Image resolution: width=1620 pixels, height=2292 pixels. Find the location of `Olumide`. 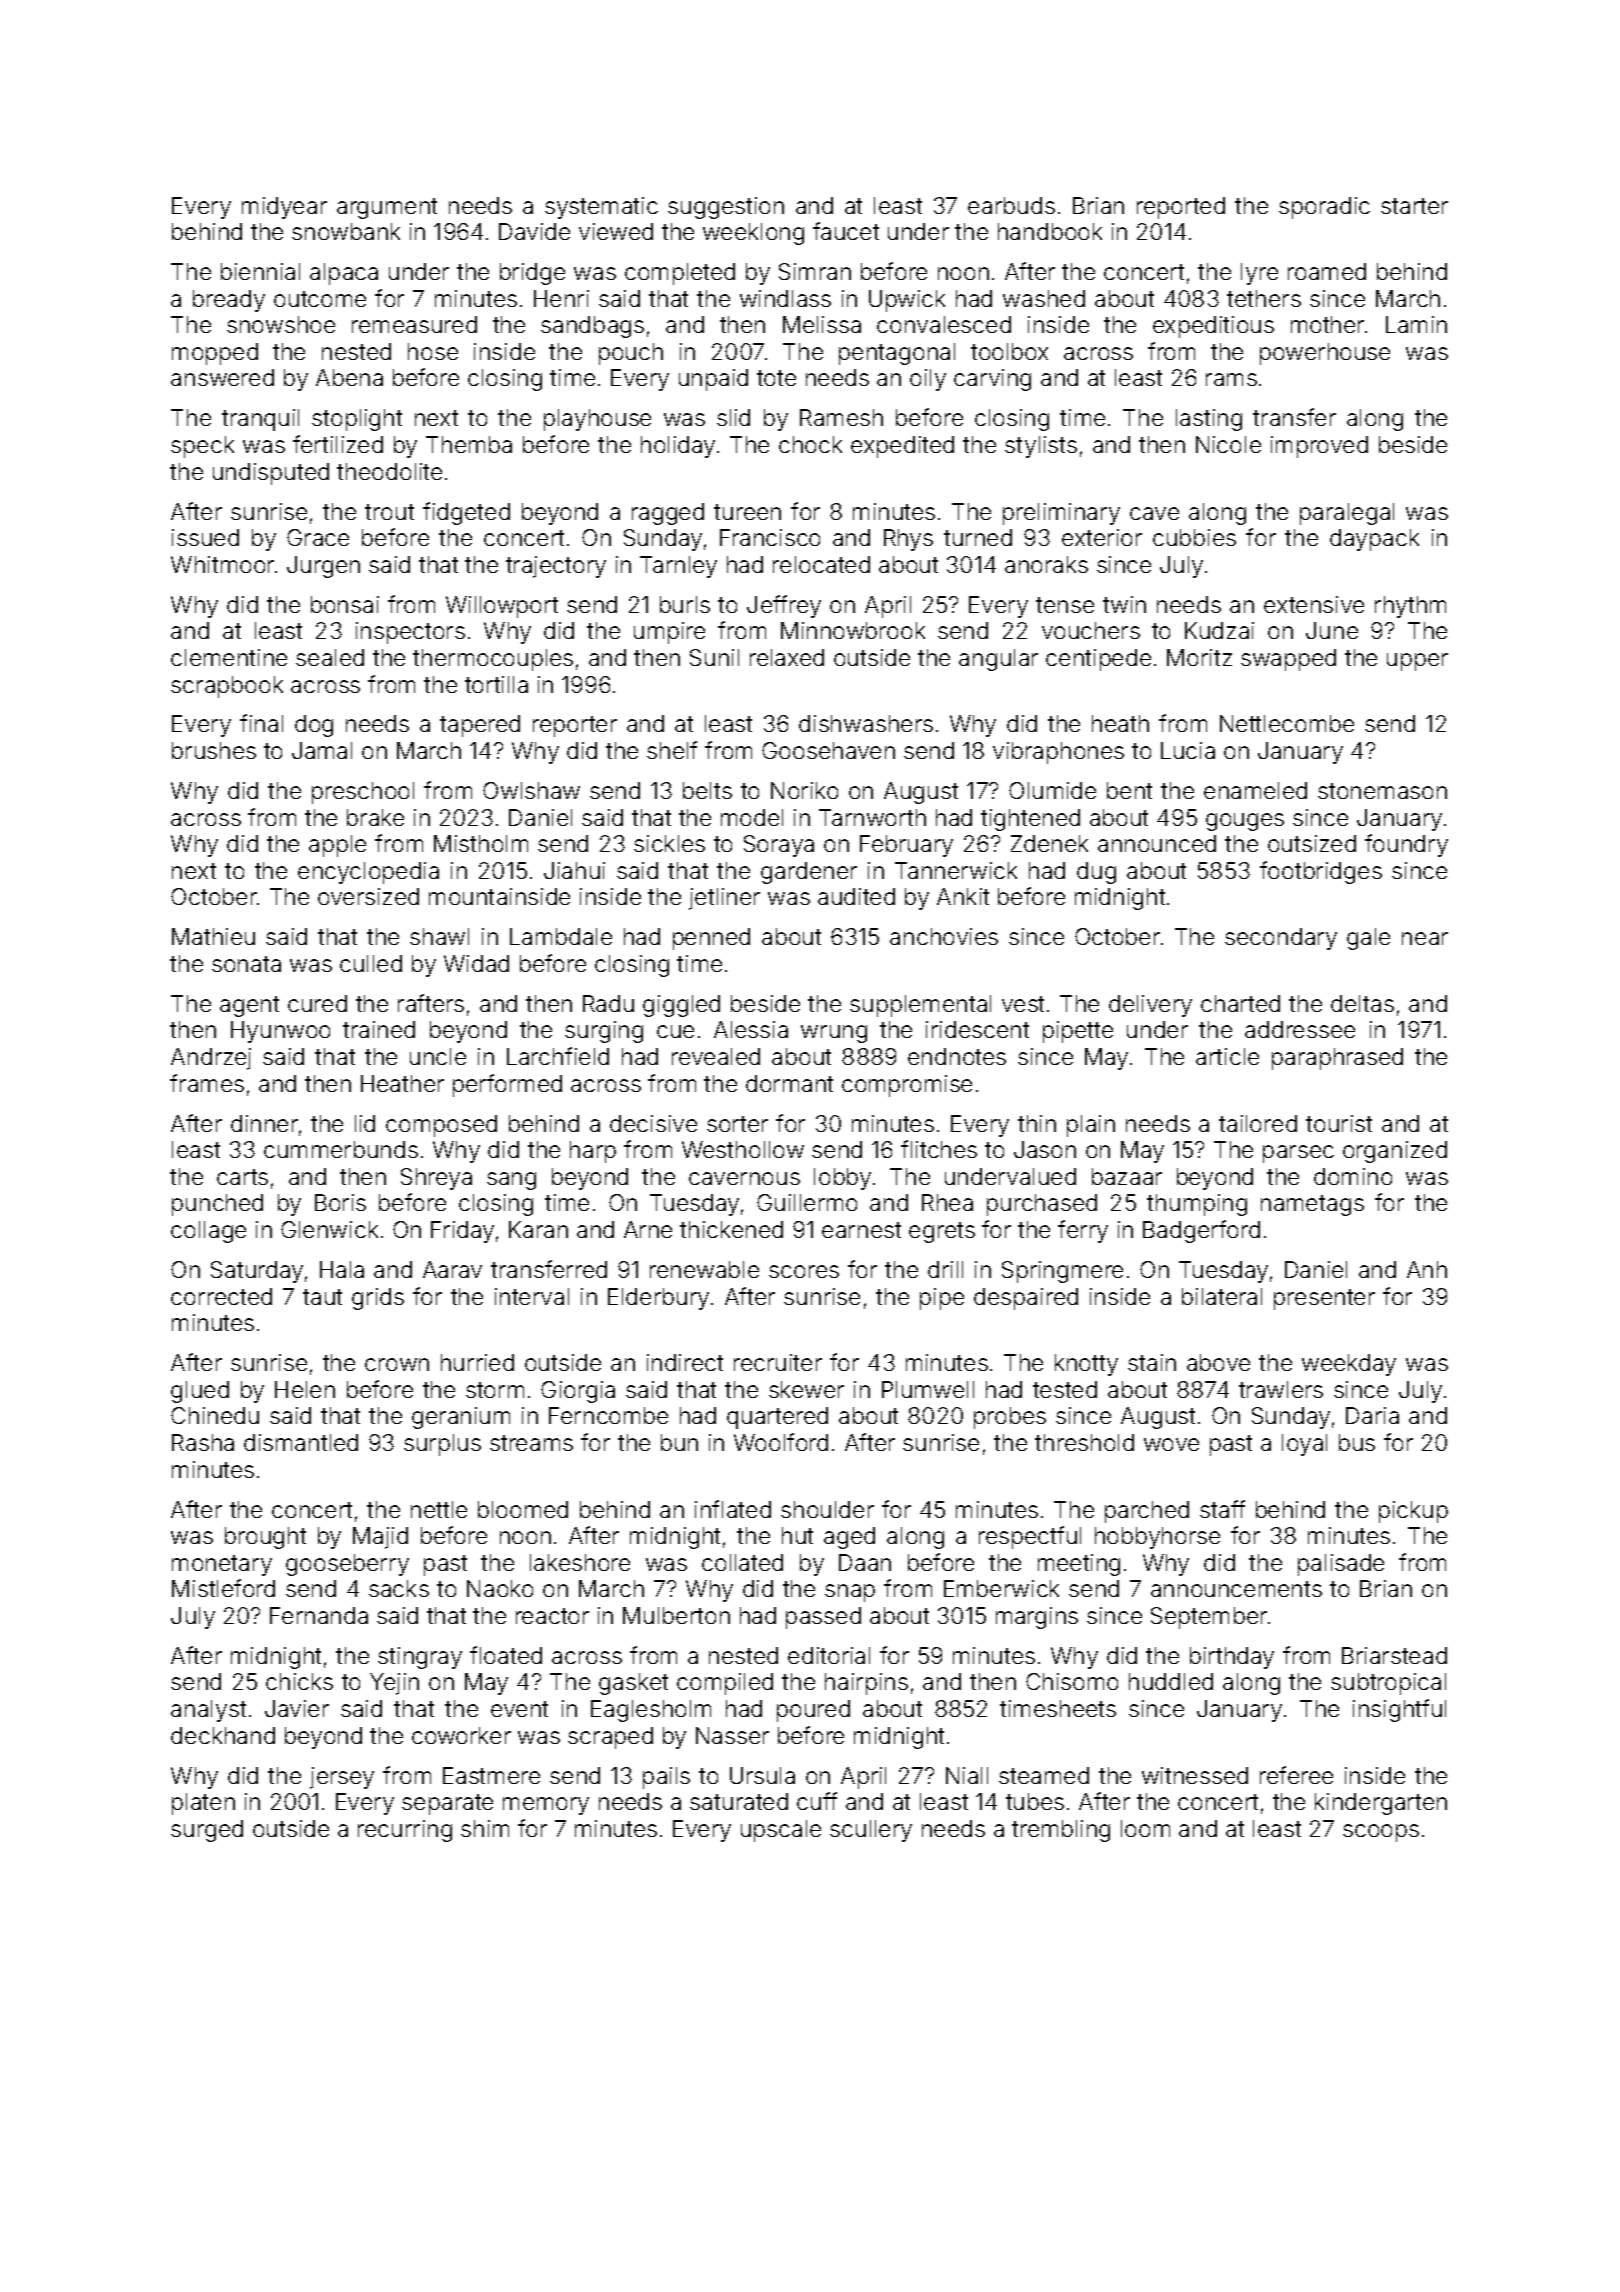

Olumide is located at coordinates (1052, 790).
